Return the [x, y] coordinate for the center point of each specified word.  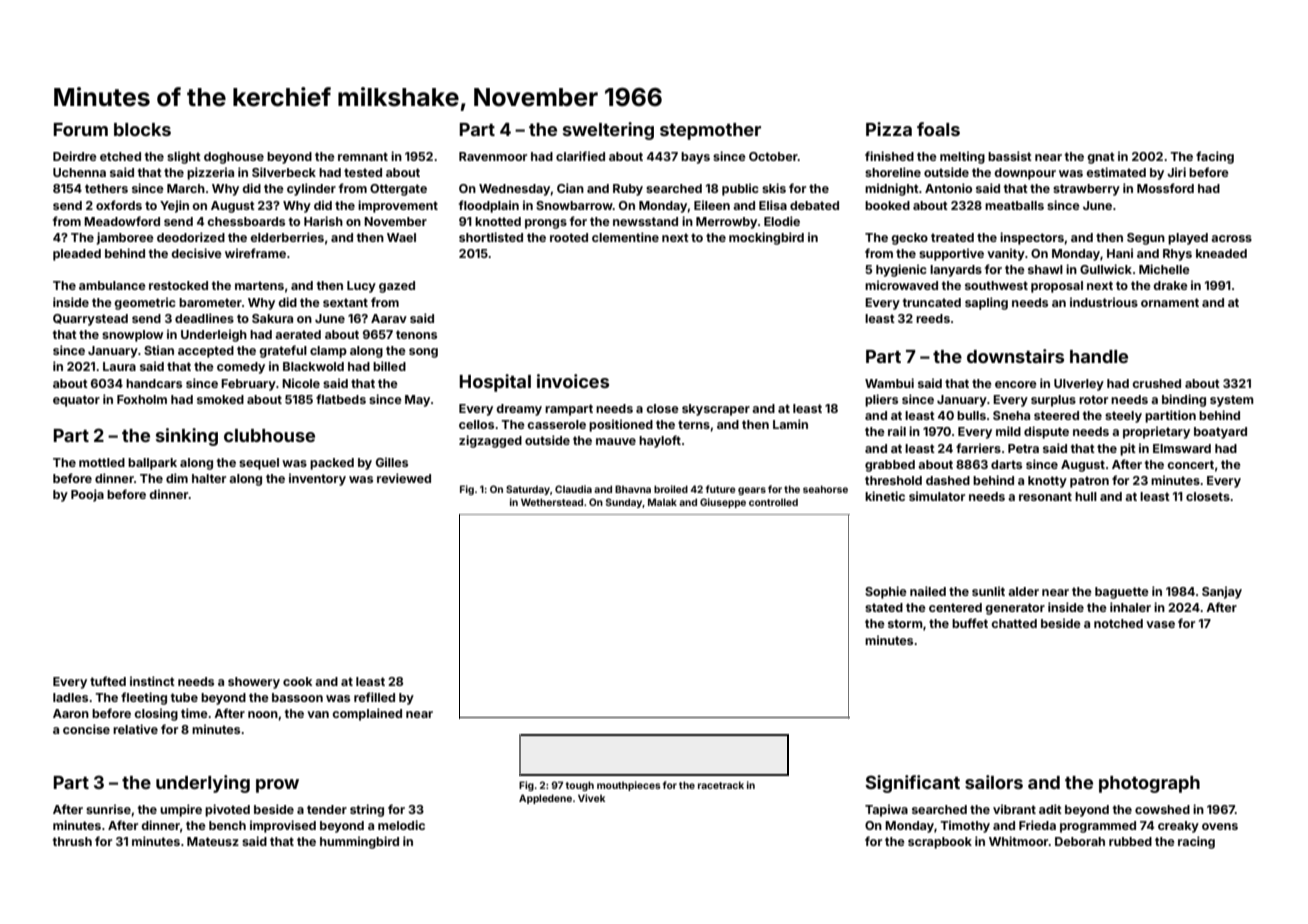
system [1232, 401]
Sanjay [1222, 592]
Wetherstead [552, 502]
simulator [937, 496]
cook [297, 681]
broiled [671, 489]
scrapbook [940, 843]
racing [1196, 842]
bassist [1010, 156]
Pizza [889, 129]
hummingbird [359, 842]
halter [209, 478]
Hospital [495, 383]
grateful [283, 351]
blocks [142, 129]
